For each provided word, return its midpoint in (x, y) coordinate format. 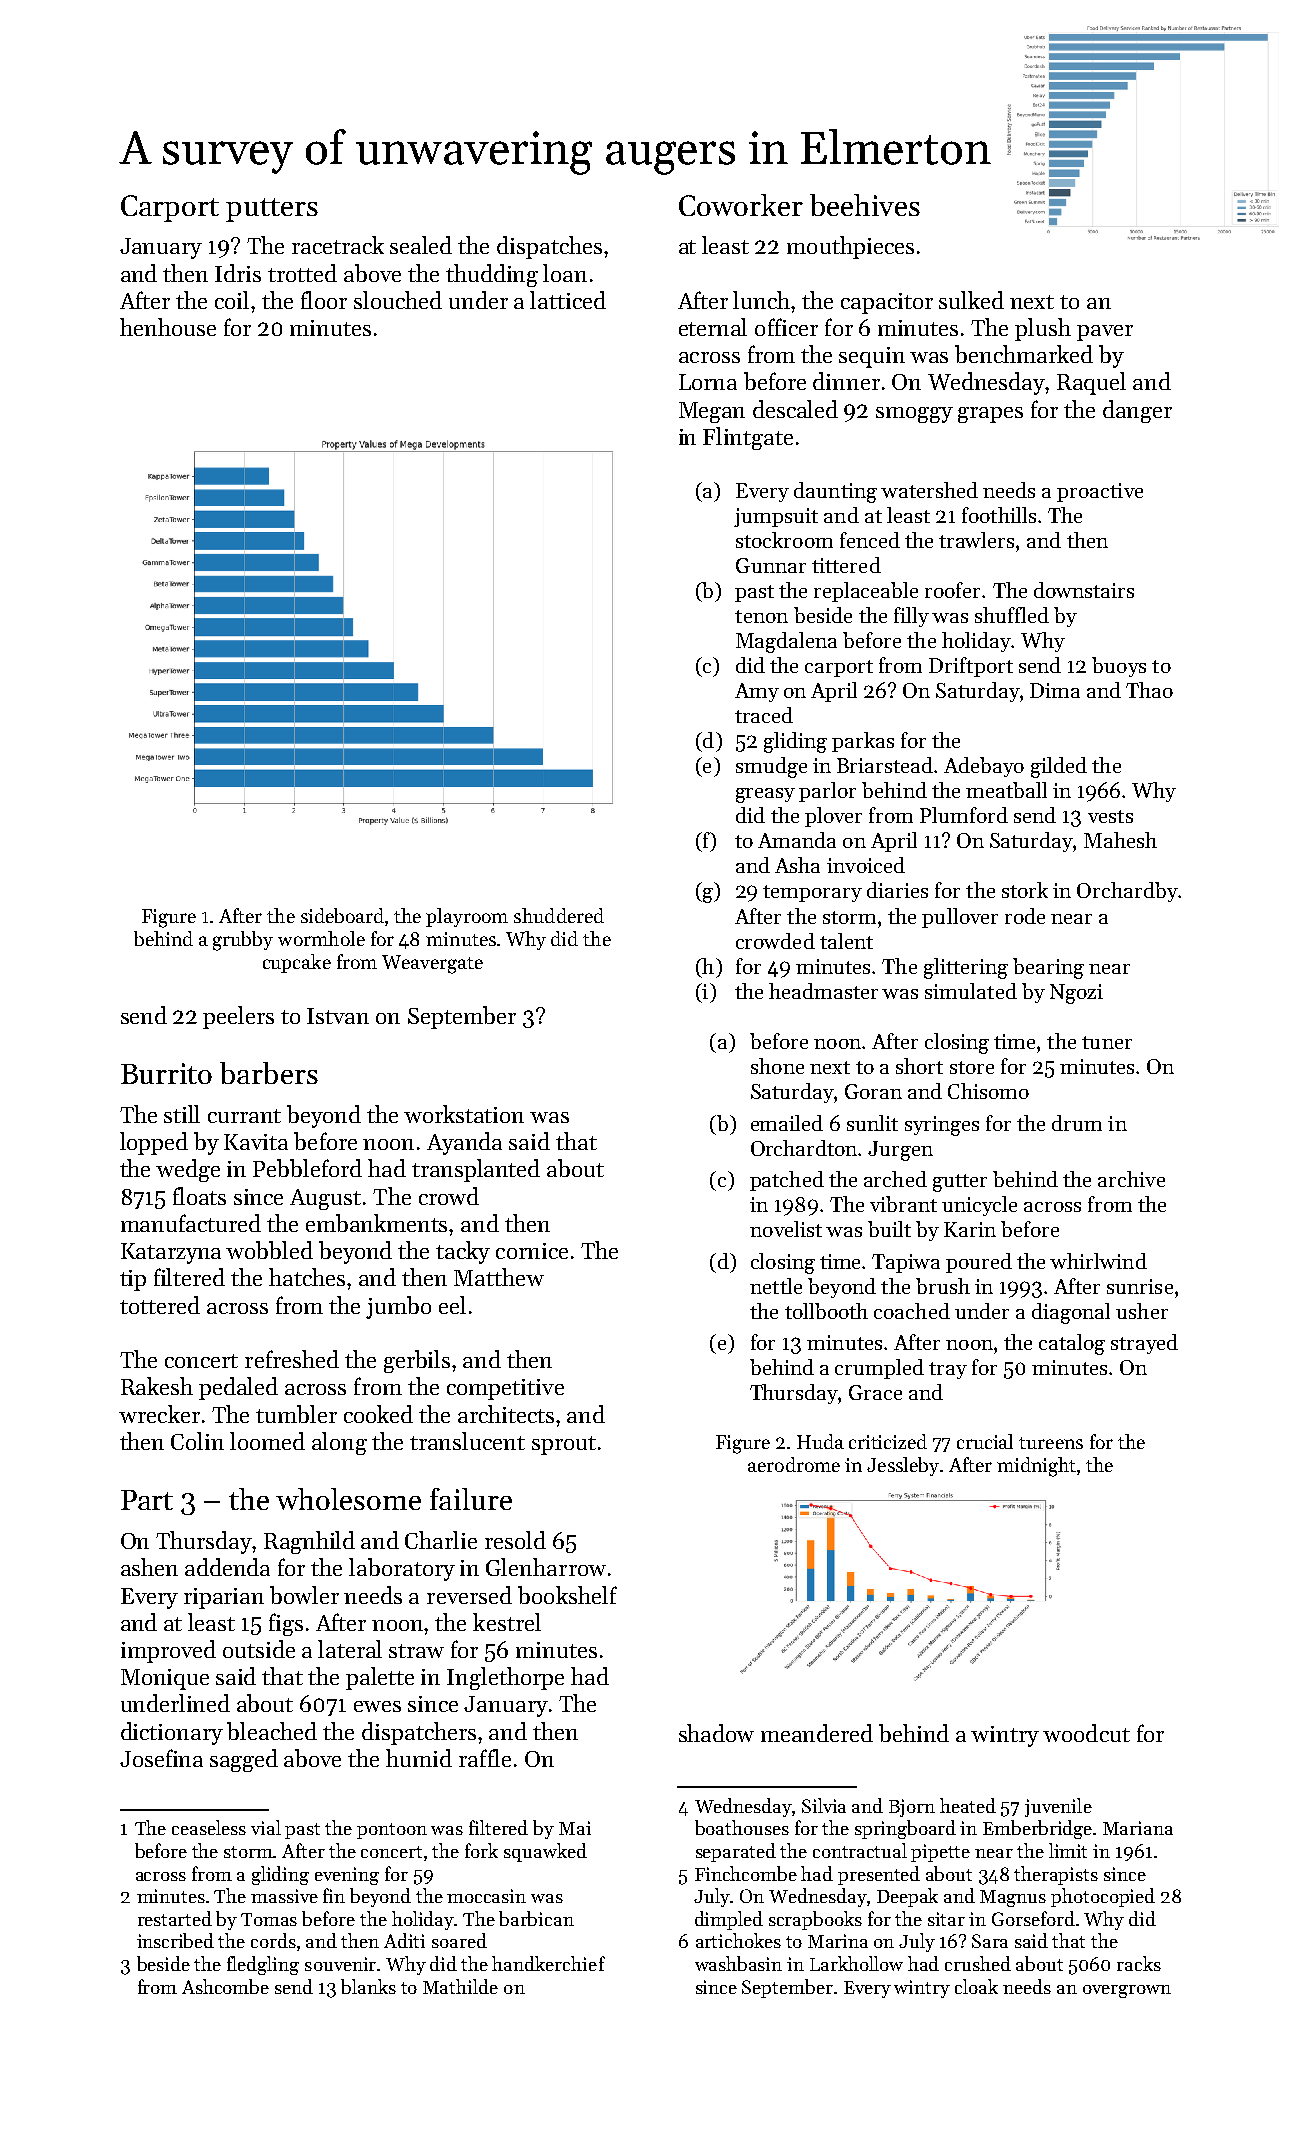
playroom (467, 917)
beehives (865, 205)
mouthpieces (850, 247)
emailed (787, 1123)
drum (1077, 1123)
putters (272, 210)
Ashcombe (225, 1986)
